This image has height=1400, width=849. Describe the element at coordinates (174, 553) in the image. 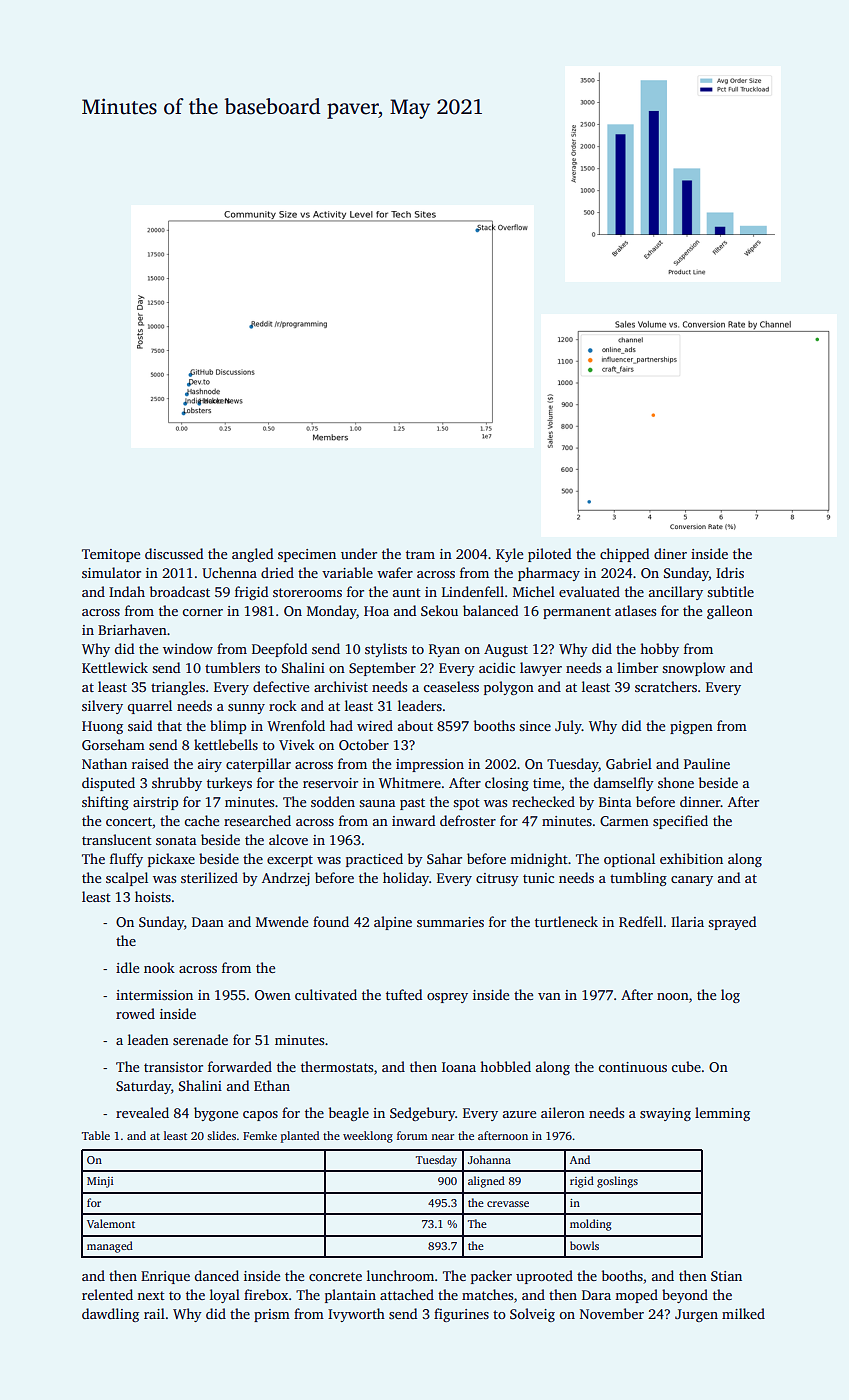

I see `discussed` at that location.
